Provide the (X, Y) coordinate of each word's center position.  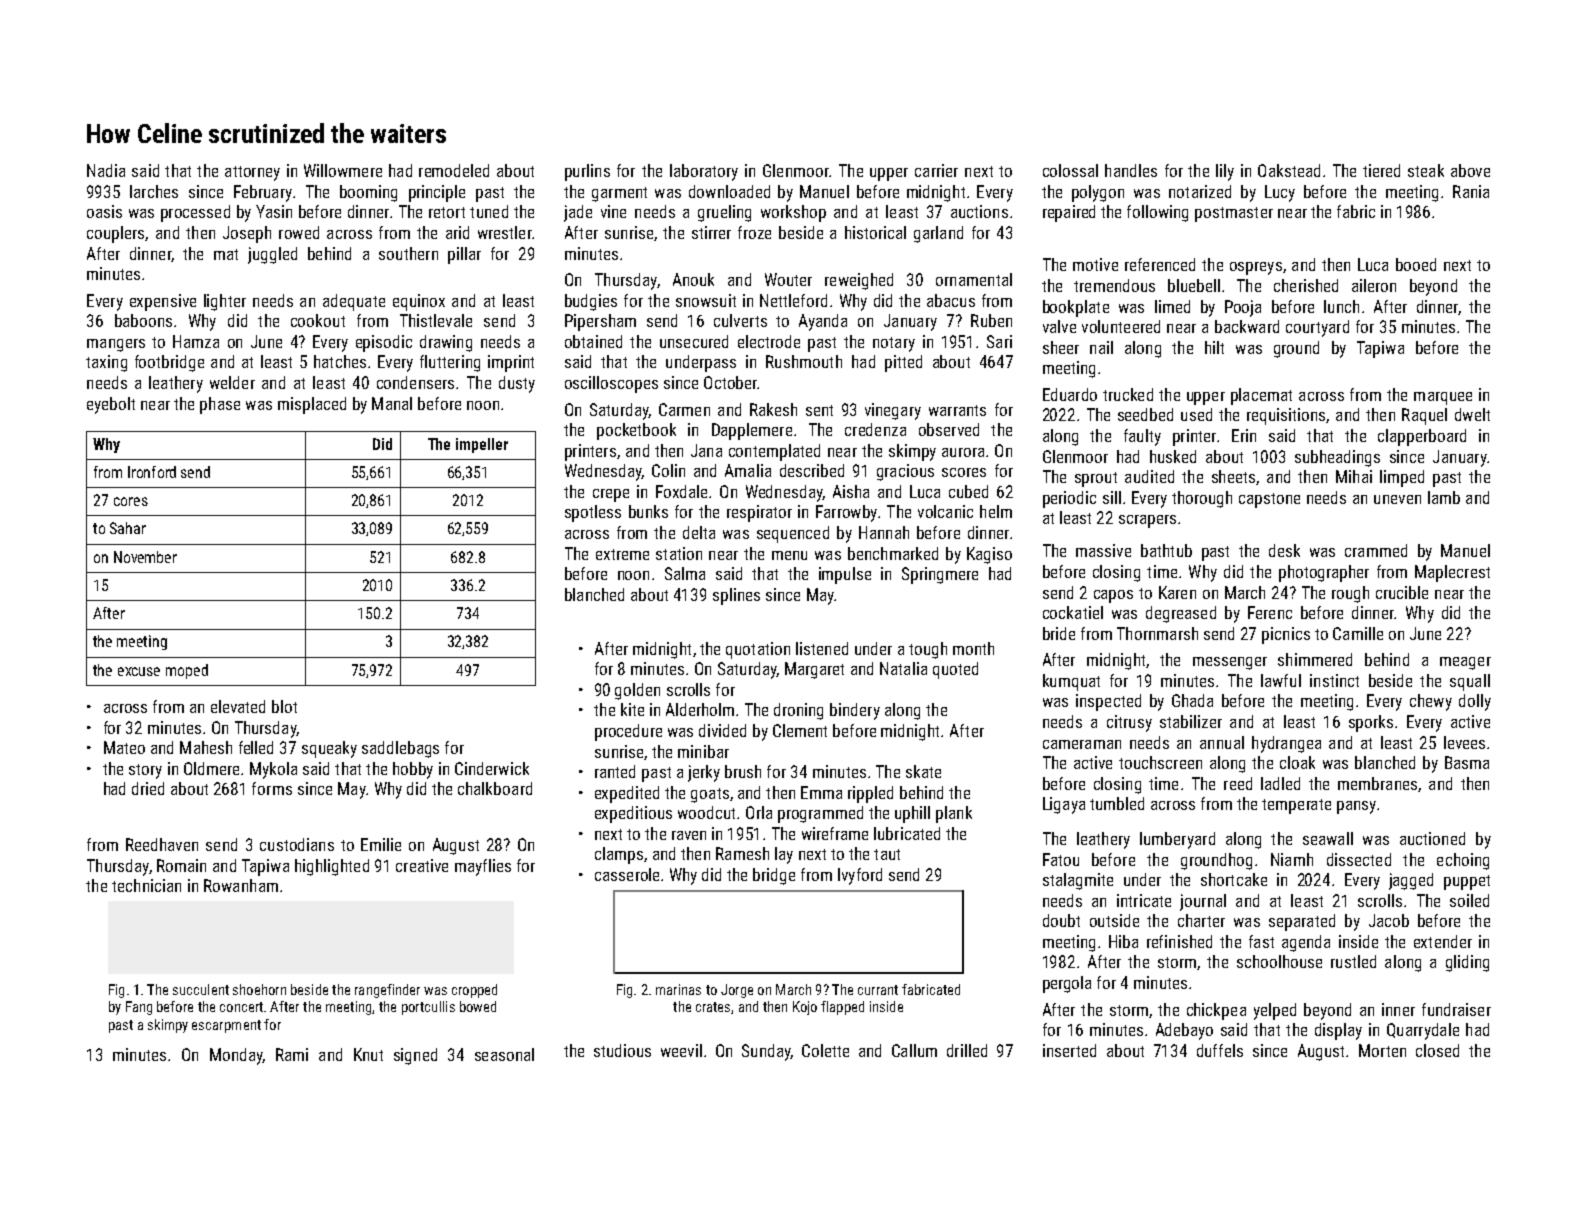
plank (954, 814)
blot (284, 706)
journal (1203, 902)
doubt (1061, 920)
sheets (1233, 476)
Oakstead (1289, 170)
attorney (252, 173)
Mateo (124, 747)
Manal (392, 403)
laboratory (704, 172)
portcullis (428, 1008)
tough (928, 650)
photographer (1324, 573)
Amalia (748, 470)
